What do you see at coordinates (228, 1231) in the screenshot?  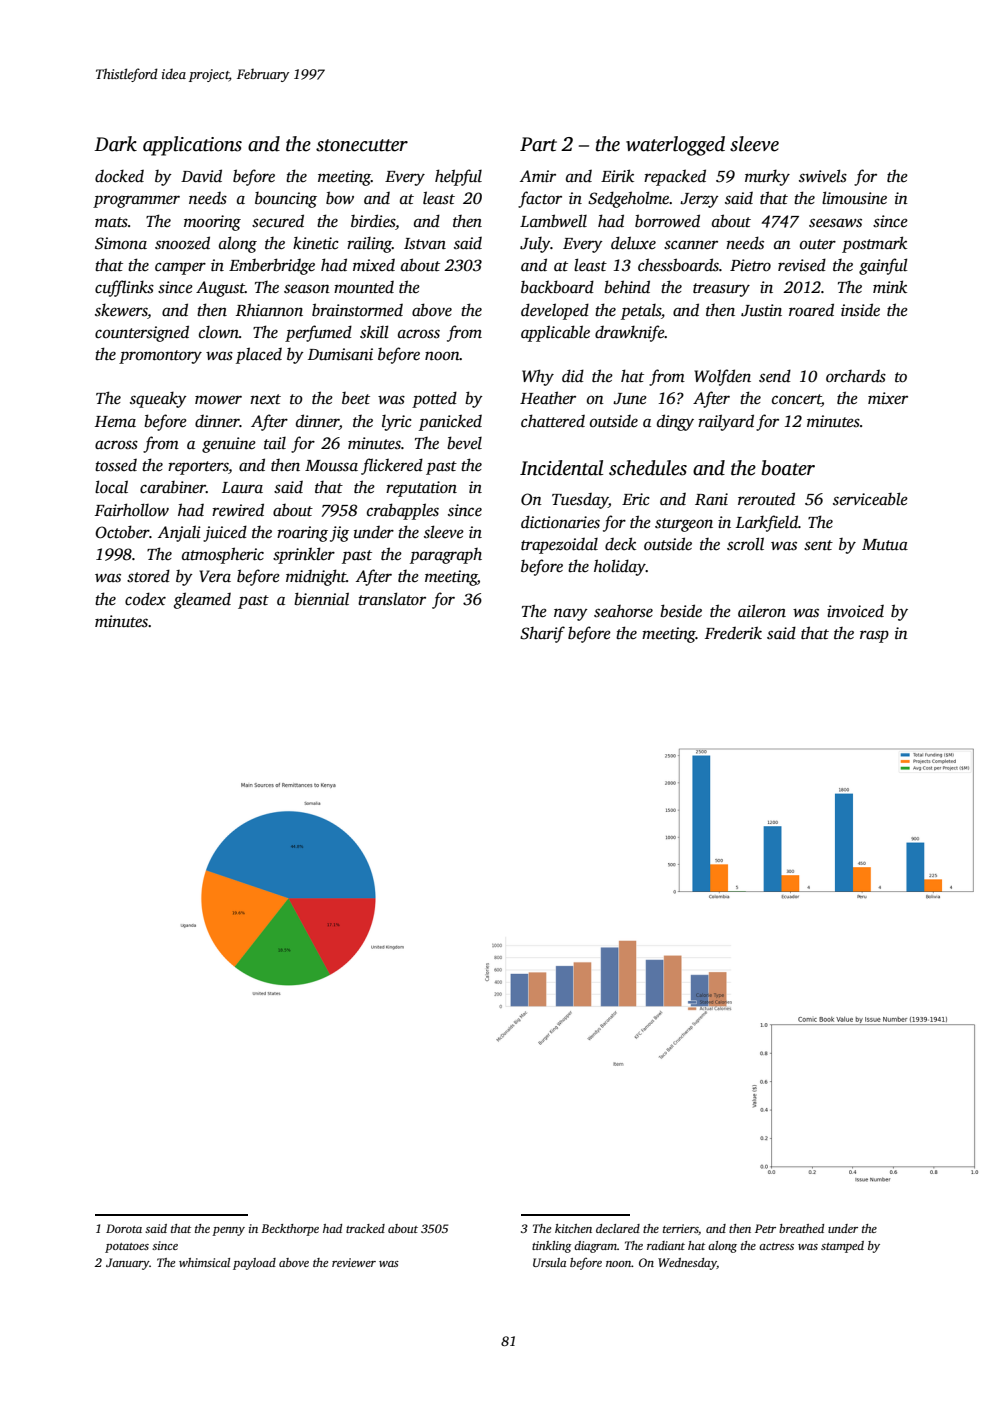 I see `penny` at bounding box center [228, 1231].
